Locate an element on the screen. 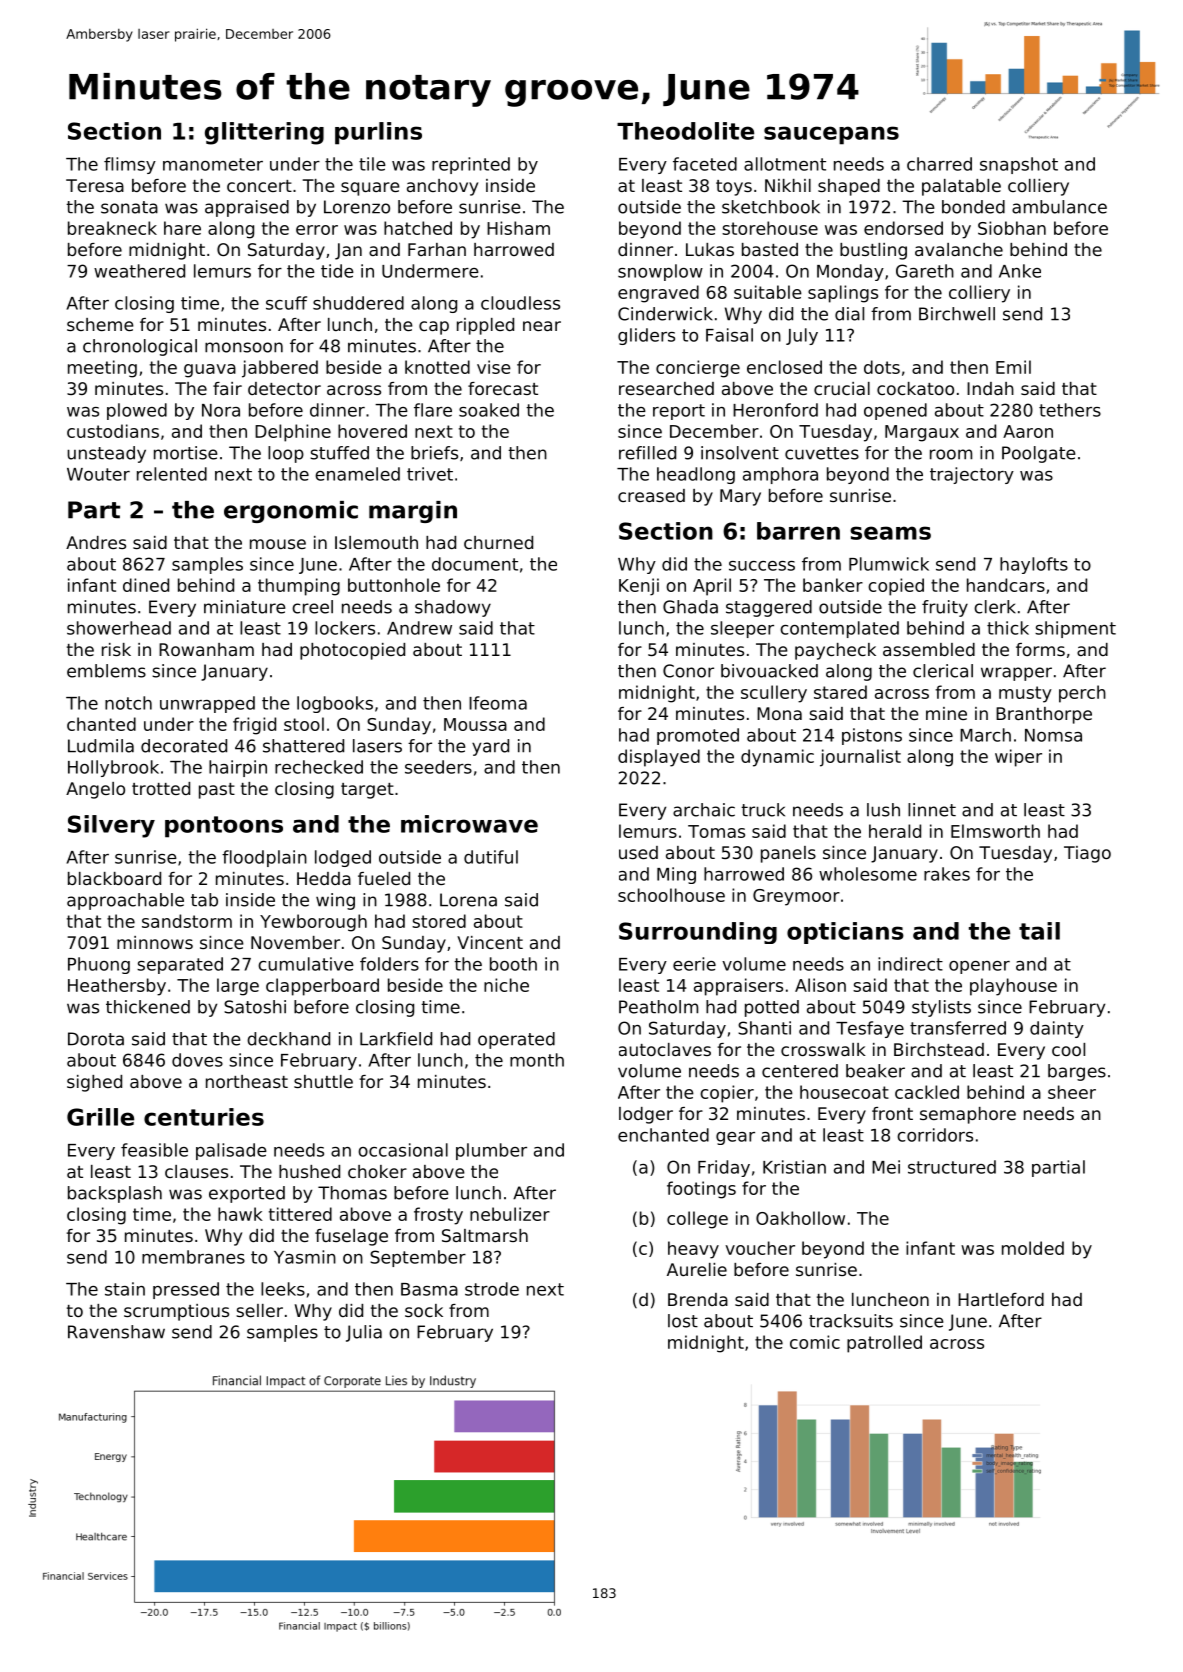  plowed is located at coordinates (137, 411).
